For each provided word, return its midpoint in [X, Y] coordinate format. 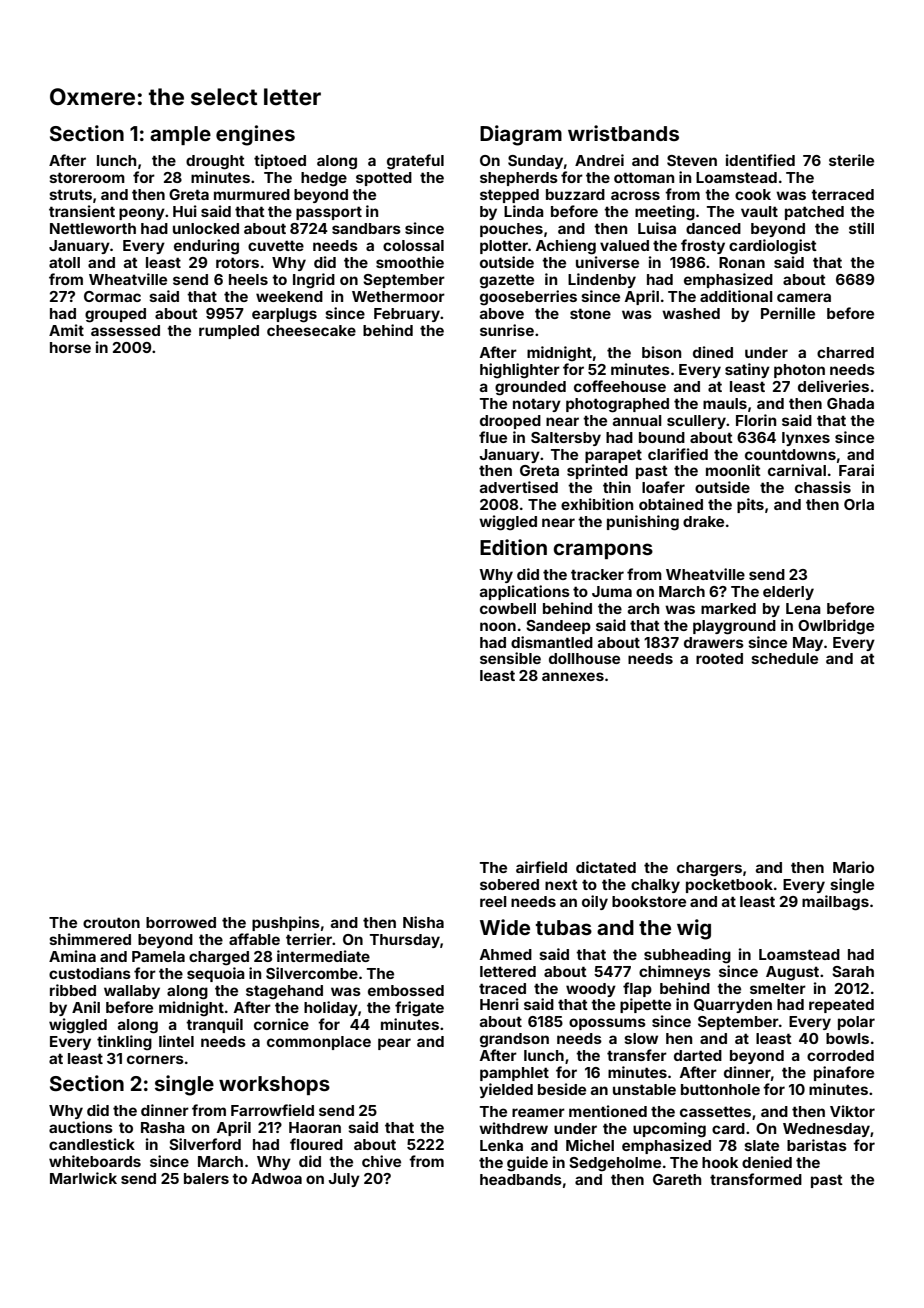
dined [713, 352]
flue [493, 437]
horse [70, 347]
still [861, 228]
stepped [509, 196]
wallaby [132, 992]
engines [255, 135]
